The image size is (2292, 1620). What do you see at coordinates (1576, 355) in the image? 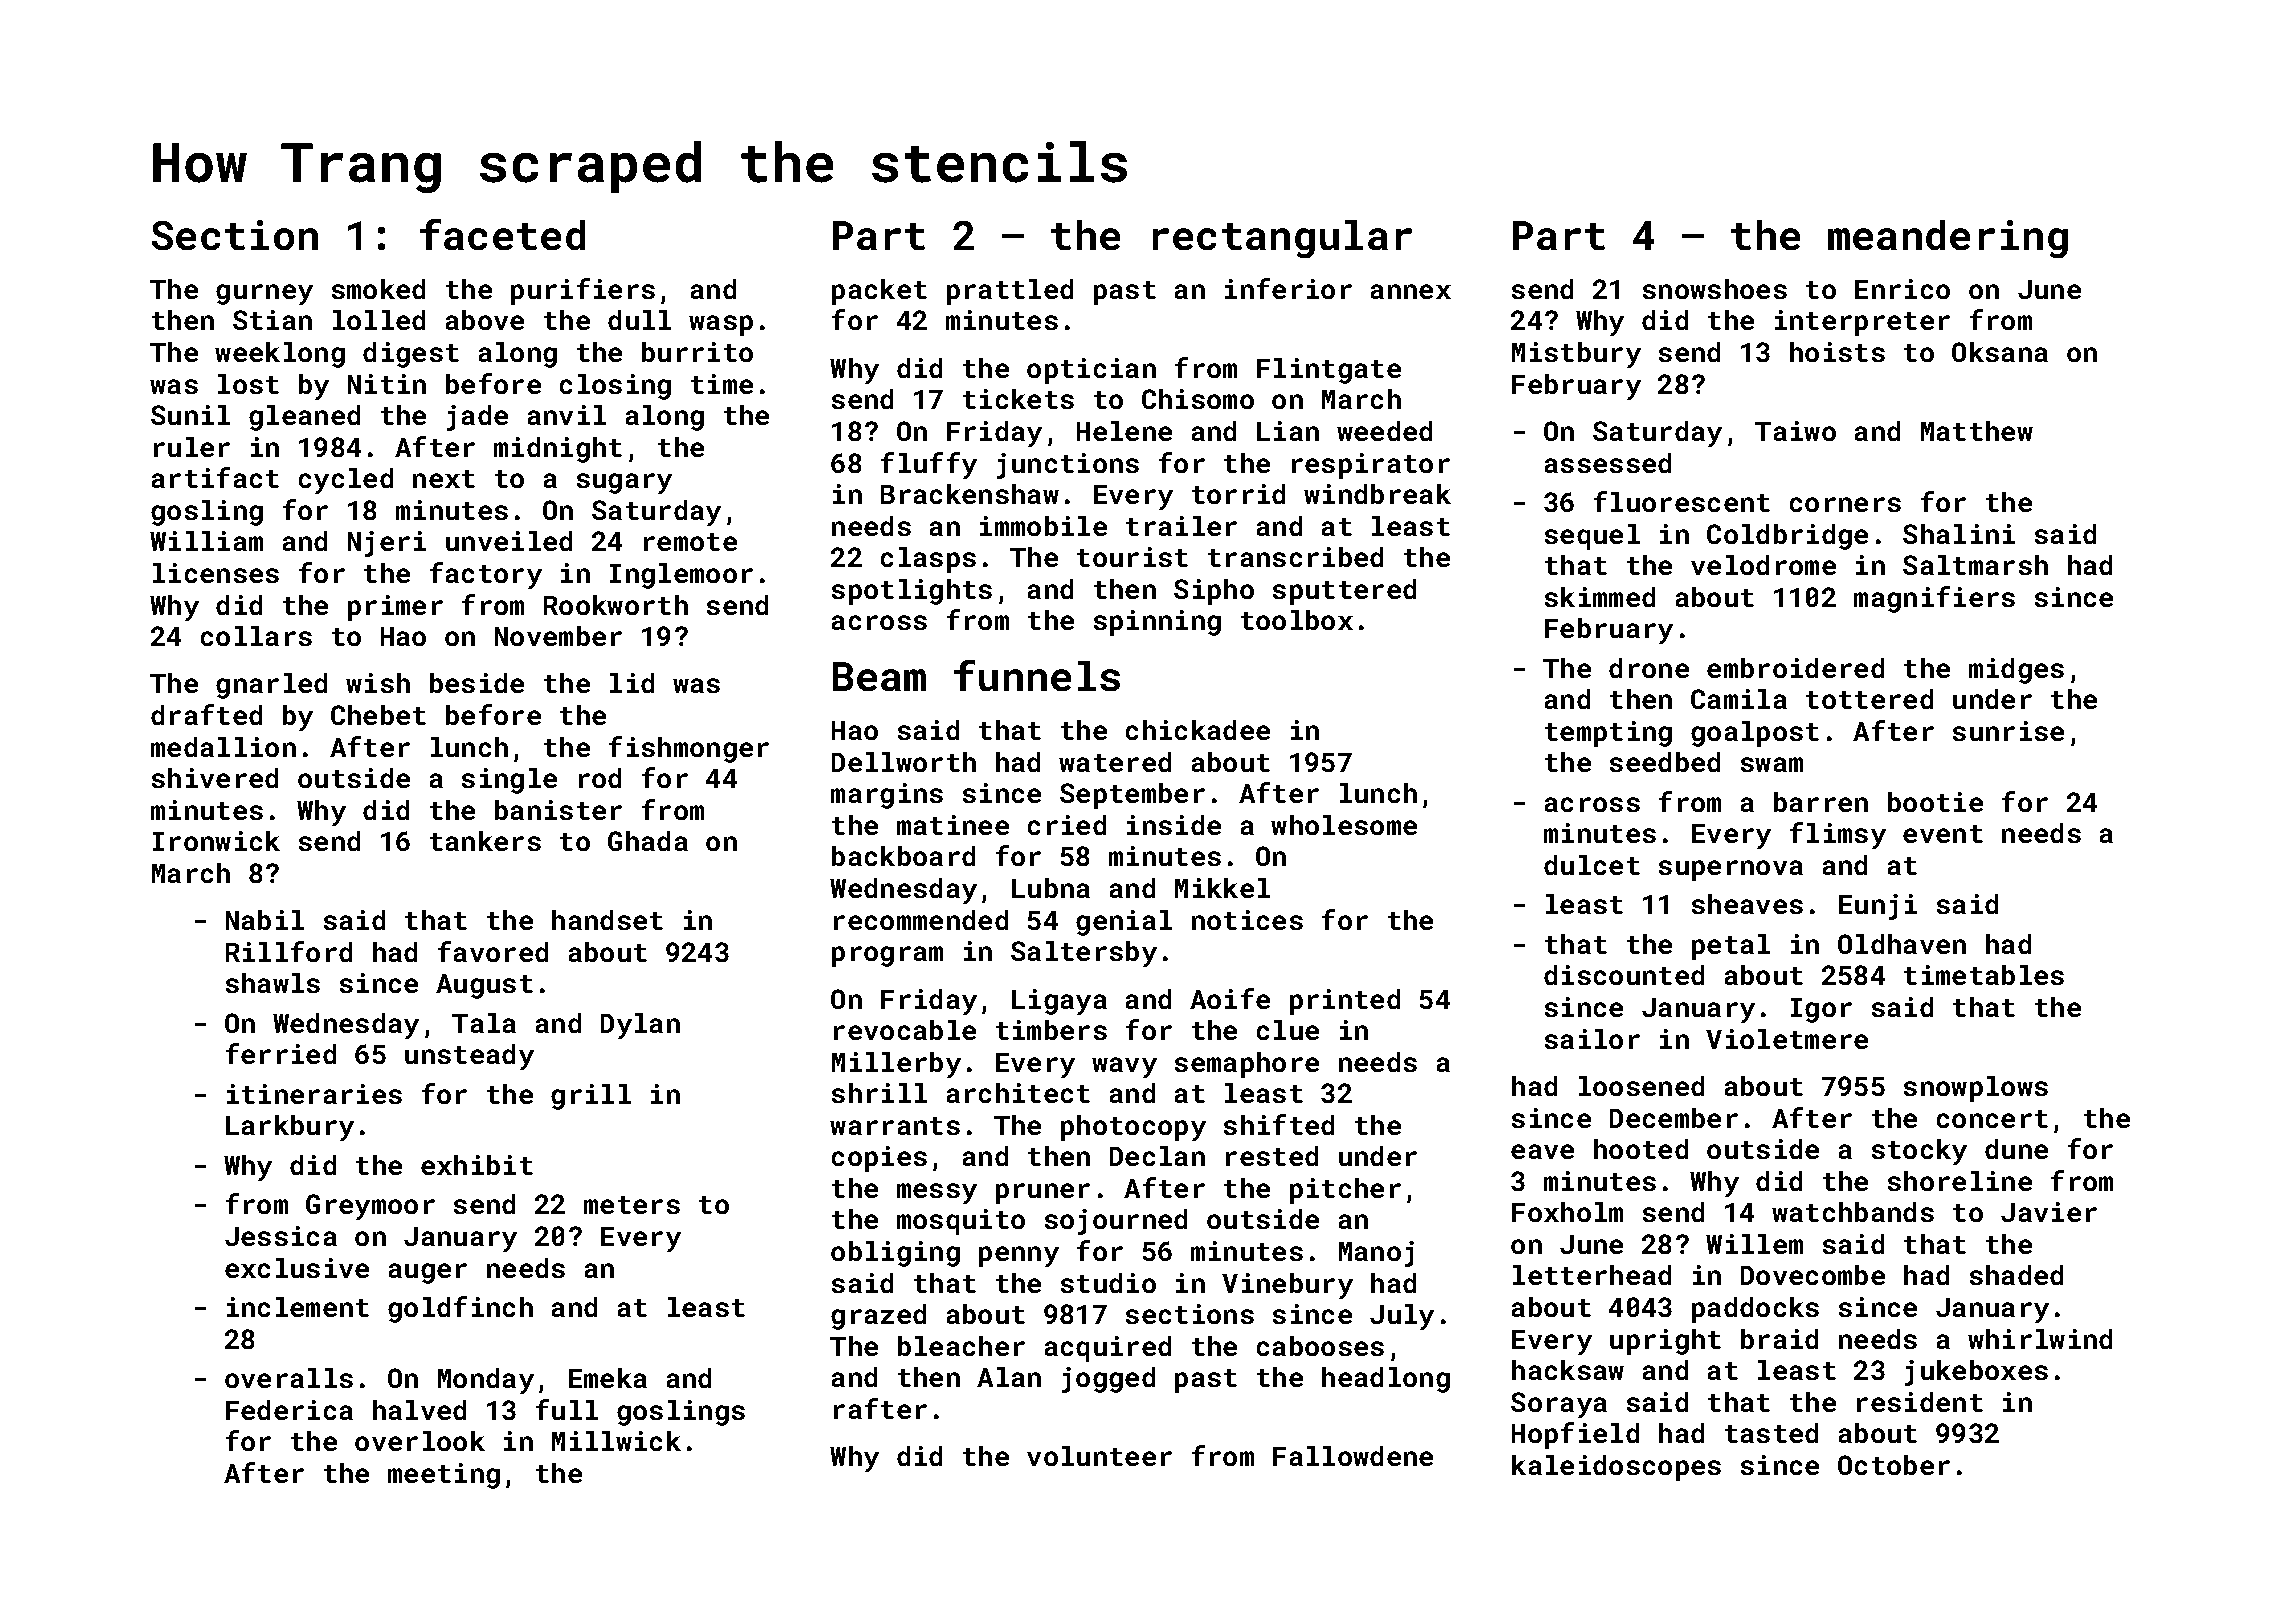
I see `Mistbury` at bounding box center [1576, 355].
